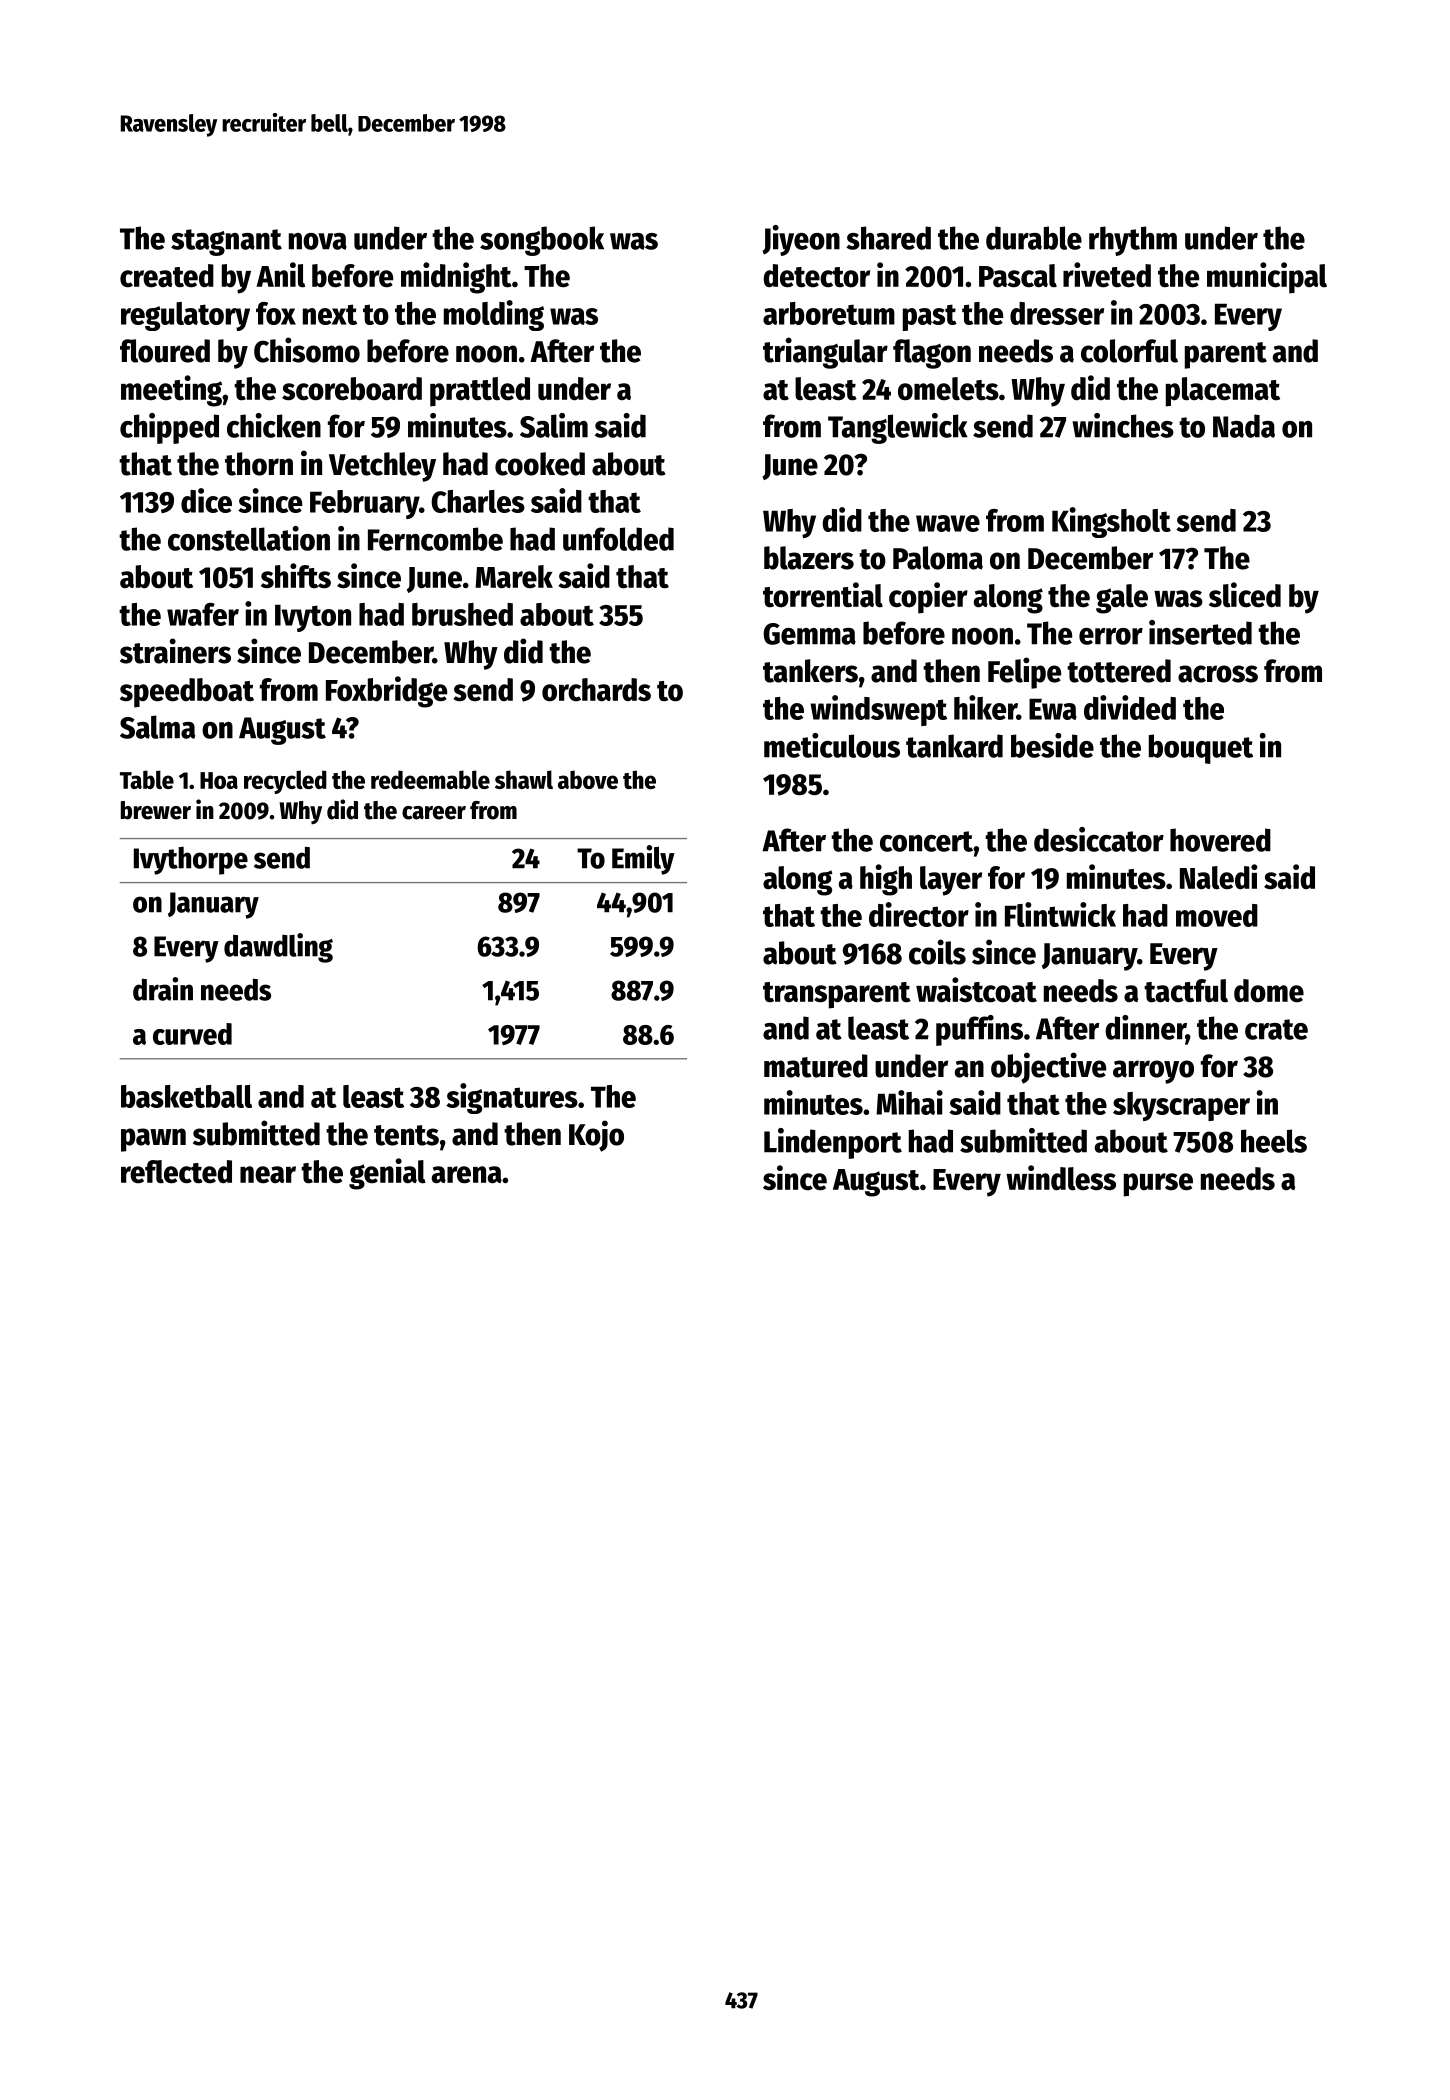 Image resolution: width=1450 pixels, height=2100 pixels. I want to click on signatures, so click(512, 1098).
